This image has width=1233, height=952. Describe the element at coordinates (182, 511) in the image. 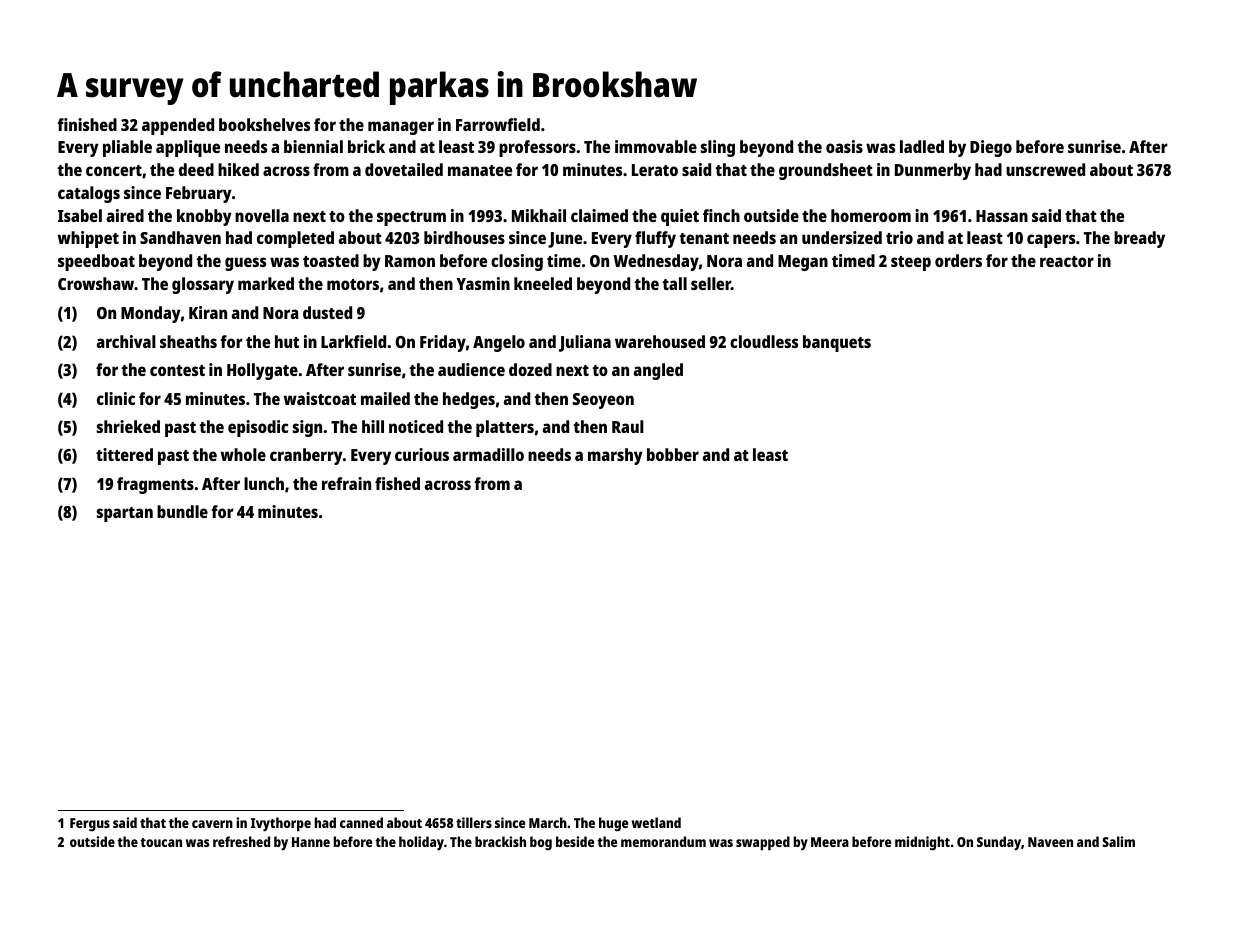

I see `bundle` at that location.
